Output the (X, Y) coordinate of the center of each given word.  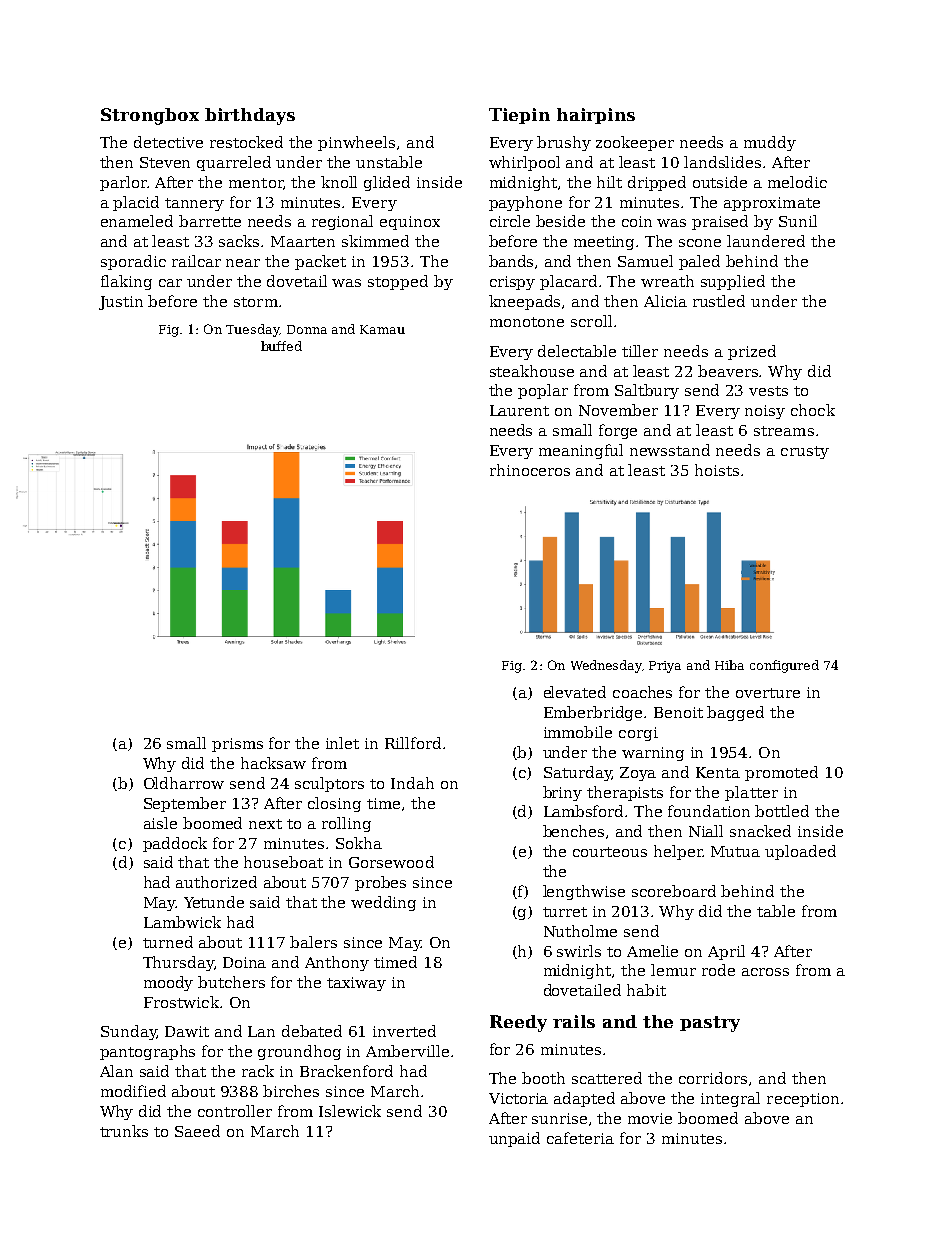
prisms (237, 745)
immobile (578, 732)
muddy (770, 143)
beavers (729, 371)
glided (387, 183)
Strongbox (150, 116)
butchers (231, 982)
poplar (543, 391)
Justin (121, 303)
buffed (281, 346)
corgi (638, 734)
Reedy (518, 1023)
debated (312, 1031)
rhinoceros (530, 470)
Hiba (729, 665)
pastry (710, 1024)
